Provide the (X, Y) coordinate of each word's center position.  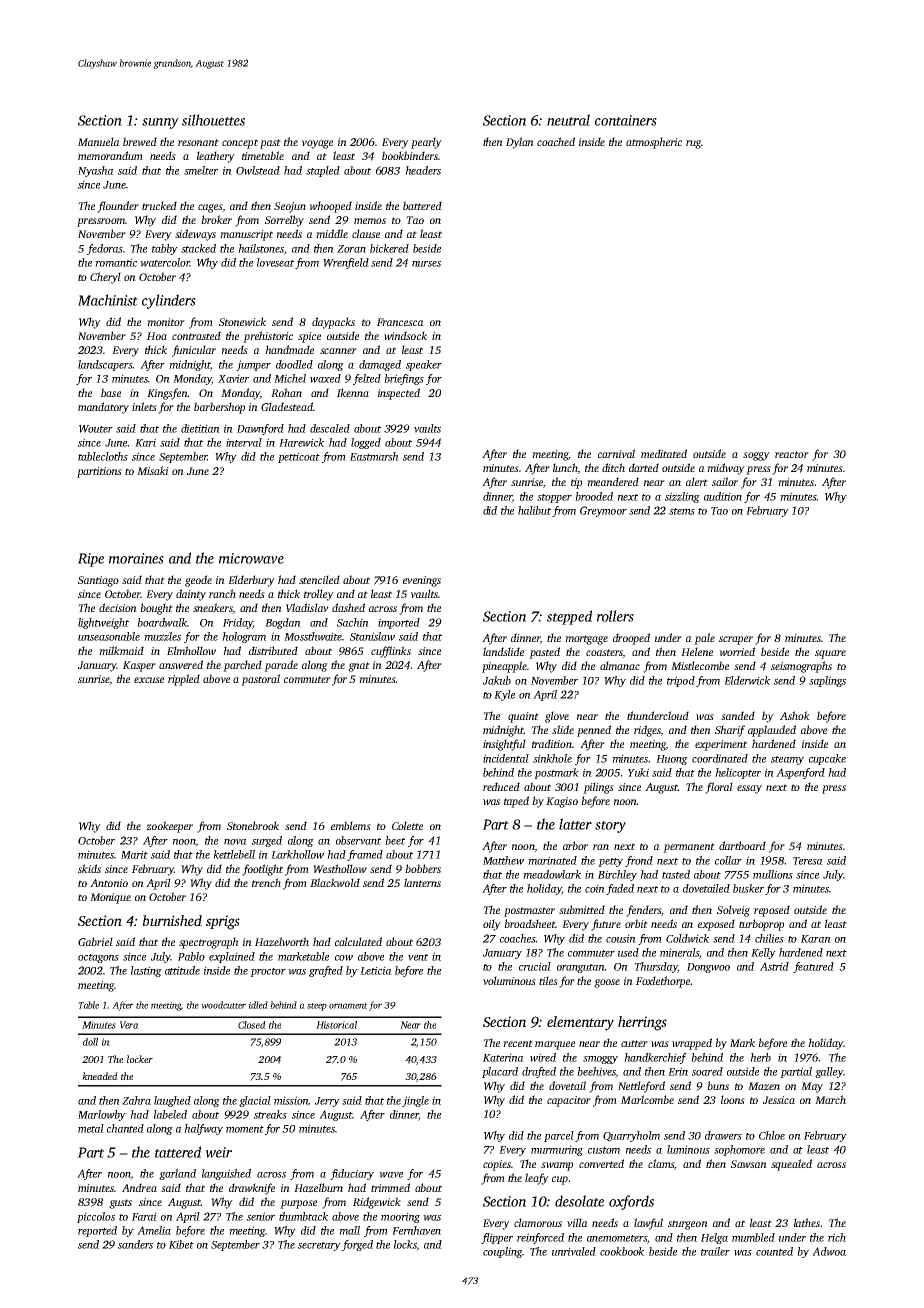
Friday (238, 623)
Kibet (181, 1244)
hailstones (261, 248)
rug (693, 144)
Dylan (520, 143)
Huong (672, 760)
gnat (359, 667)
